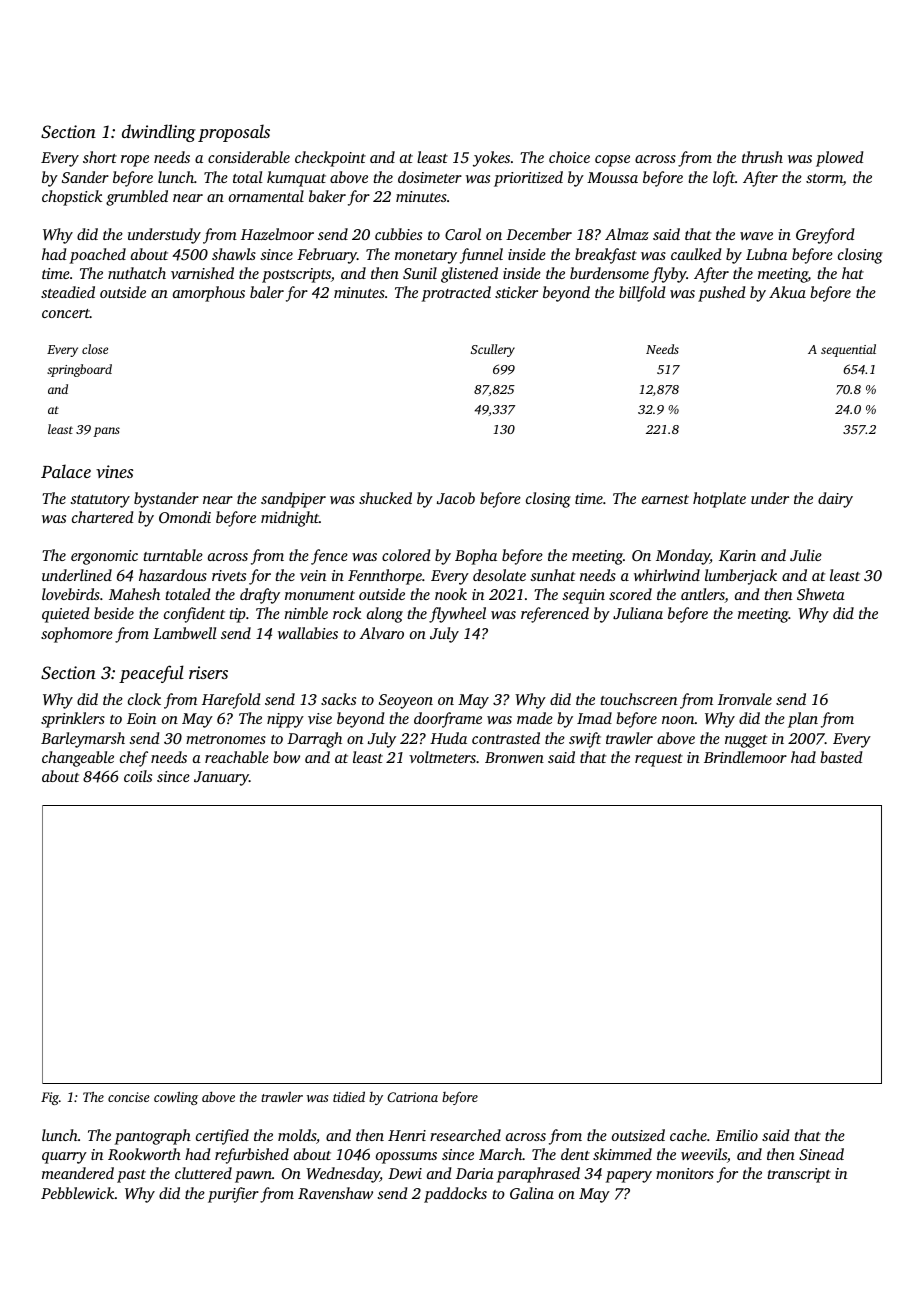 This screenshot has height=1308, width=924. Describe the element at coordinates (50, 1098) in the screenshot. I see `Fig` at that location.
